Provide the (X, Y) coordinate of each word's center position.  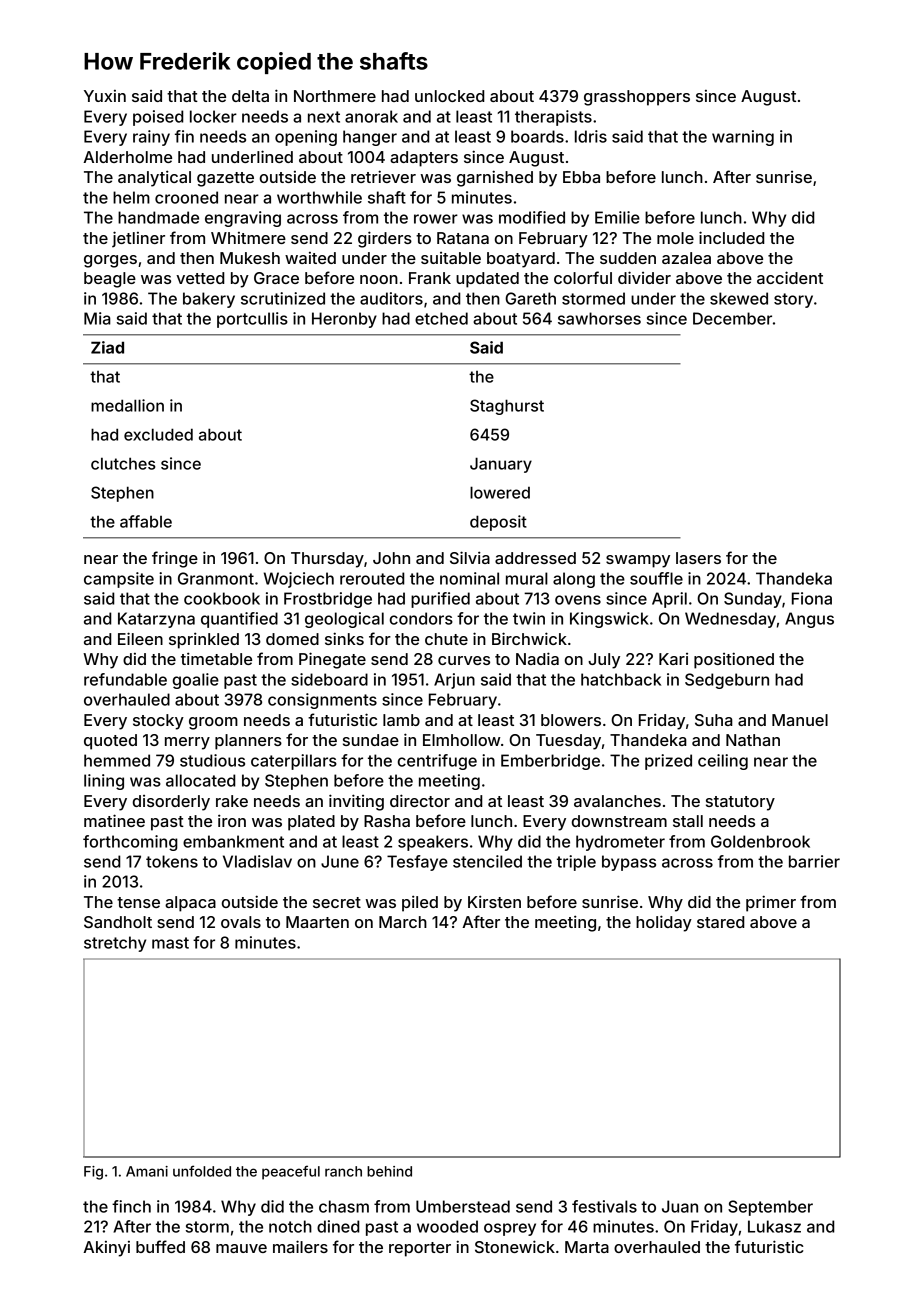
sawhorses (599, 318)
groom (213, 723)
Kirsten (494, 901)
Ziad (107, 347)
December (732, 318)
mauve (241, 1248)
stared (720, 922)
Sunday (753, 600)
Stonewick (515, 1246)
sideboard (329, 679)
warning (743, 138)
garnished (495, 178)
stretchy (115, 944)
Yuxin (105, 96)
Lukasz (774, 1226)
